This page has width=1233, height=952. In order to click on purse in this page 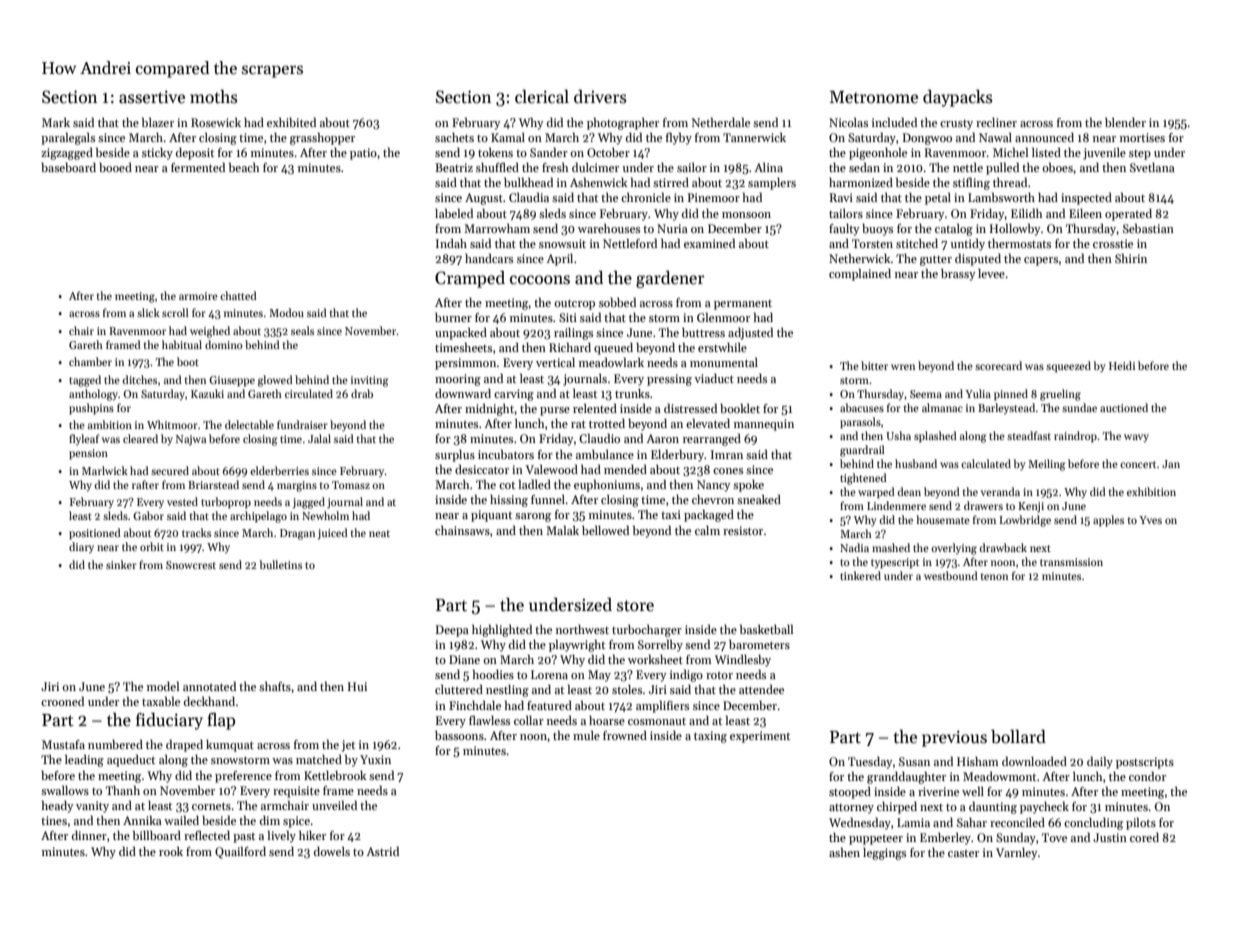, I will do `click(555, 411)`.
